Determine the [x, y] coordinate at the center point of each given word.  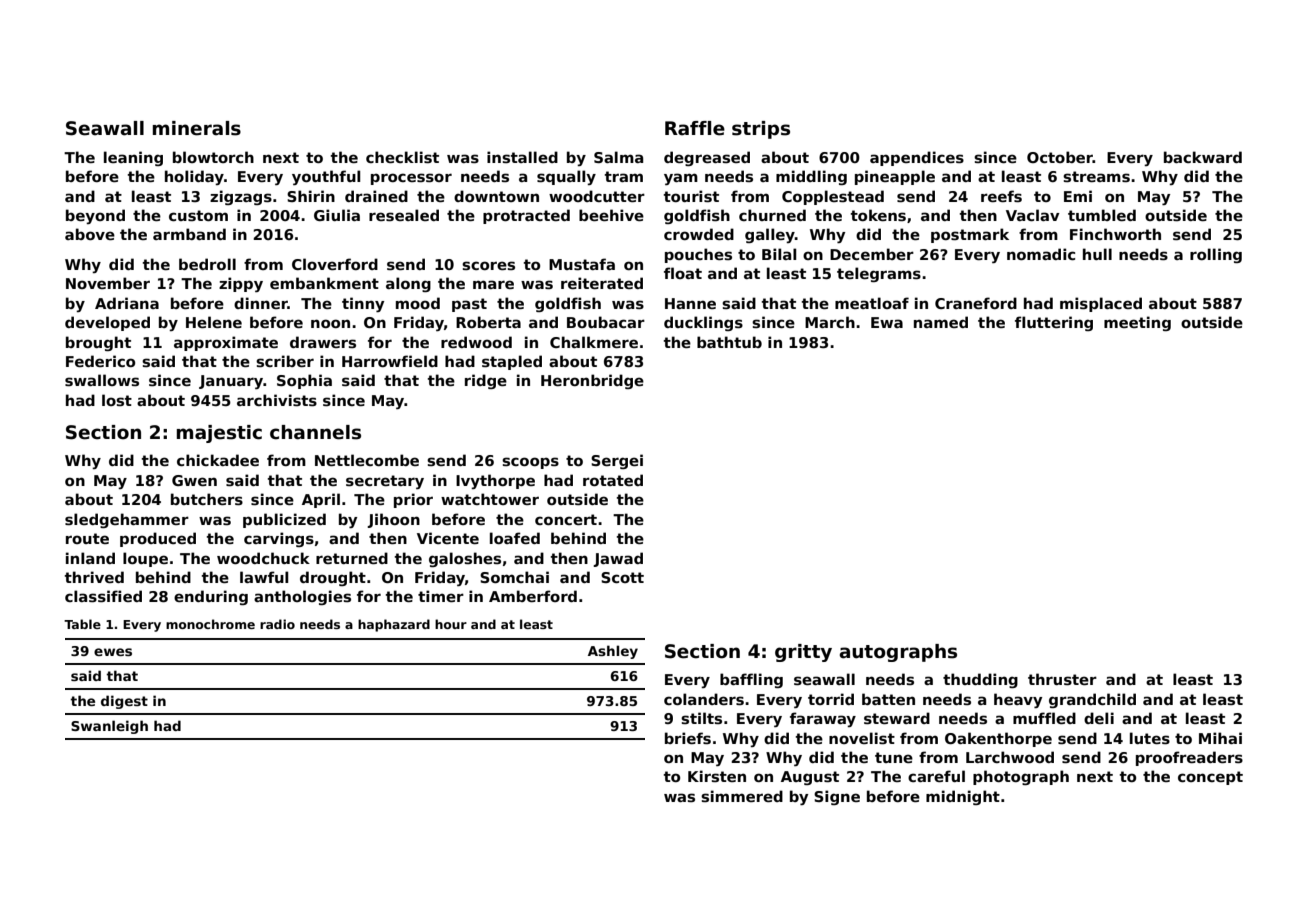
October [1060, 157]
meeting [1137, 323]
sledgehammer [127, 520]
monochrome [210, 624]
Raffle [695, 128]
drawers [323, 342]
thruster [1062, 679]
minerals [197, 128]
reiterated [602, 283]
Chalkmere [594, 342]
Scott [622, 577]
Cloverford [335, 264]
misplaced [1101, 304]
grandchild [1092, 700]
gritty [803, 653]
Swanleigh [109, 727]
